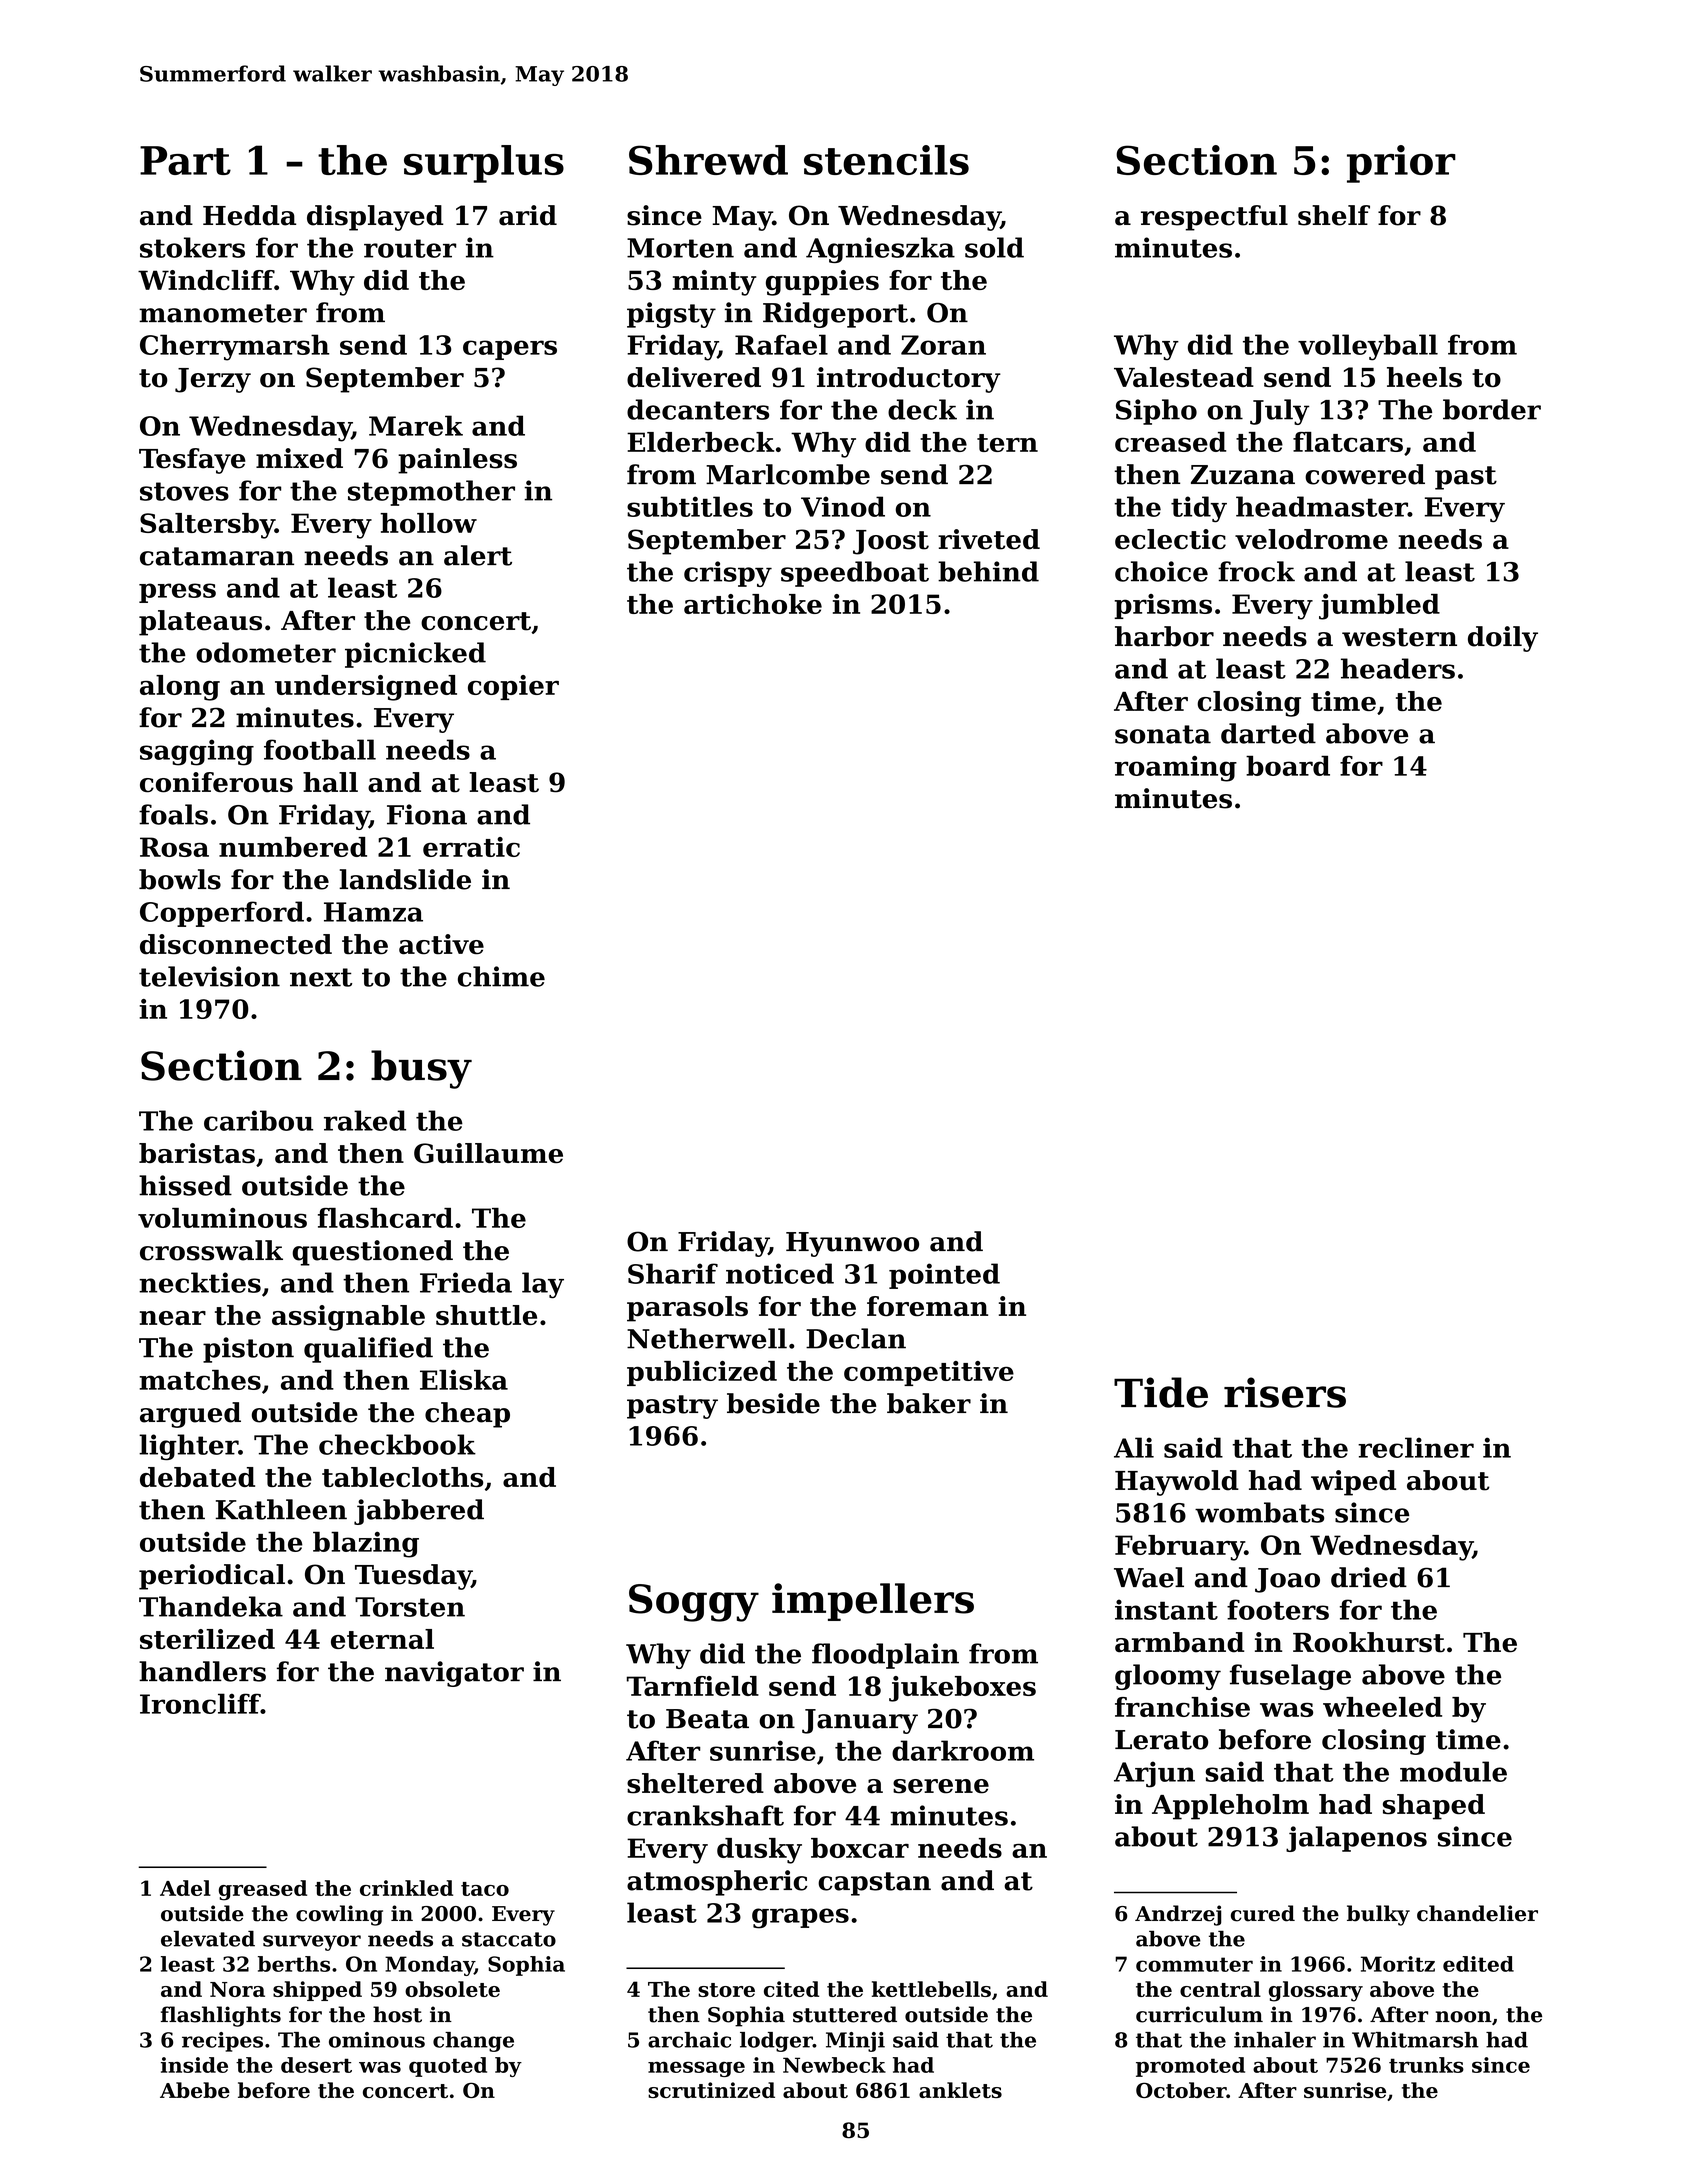 Image resolution: width=1683 pixels, height=2178 pixels. What do you see at coordinates (174, 847) in the screenshot?
I see `Rosa` at bounding box center [174, 847].
